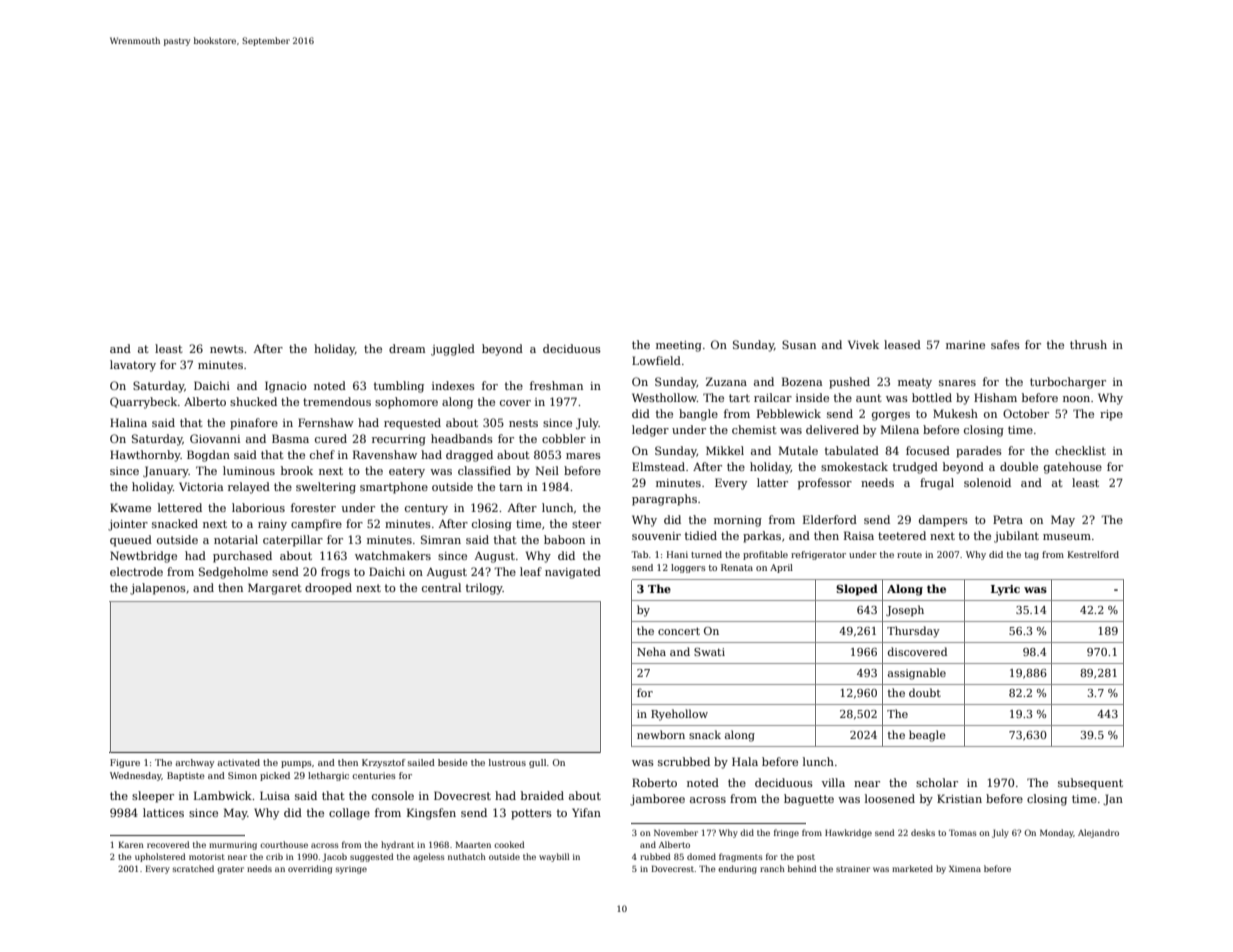 Image resolution: width=1233 pixels, height=952 pixels. Describe the element at coordinates (905, 610) in the screenshot. I see `Joseph` at that location.
